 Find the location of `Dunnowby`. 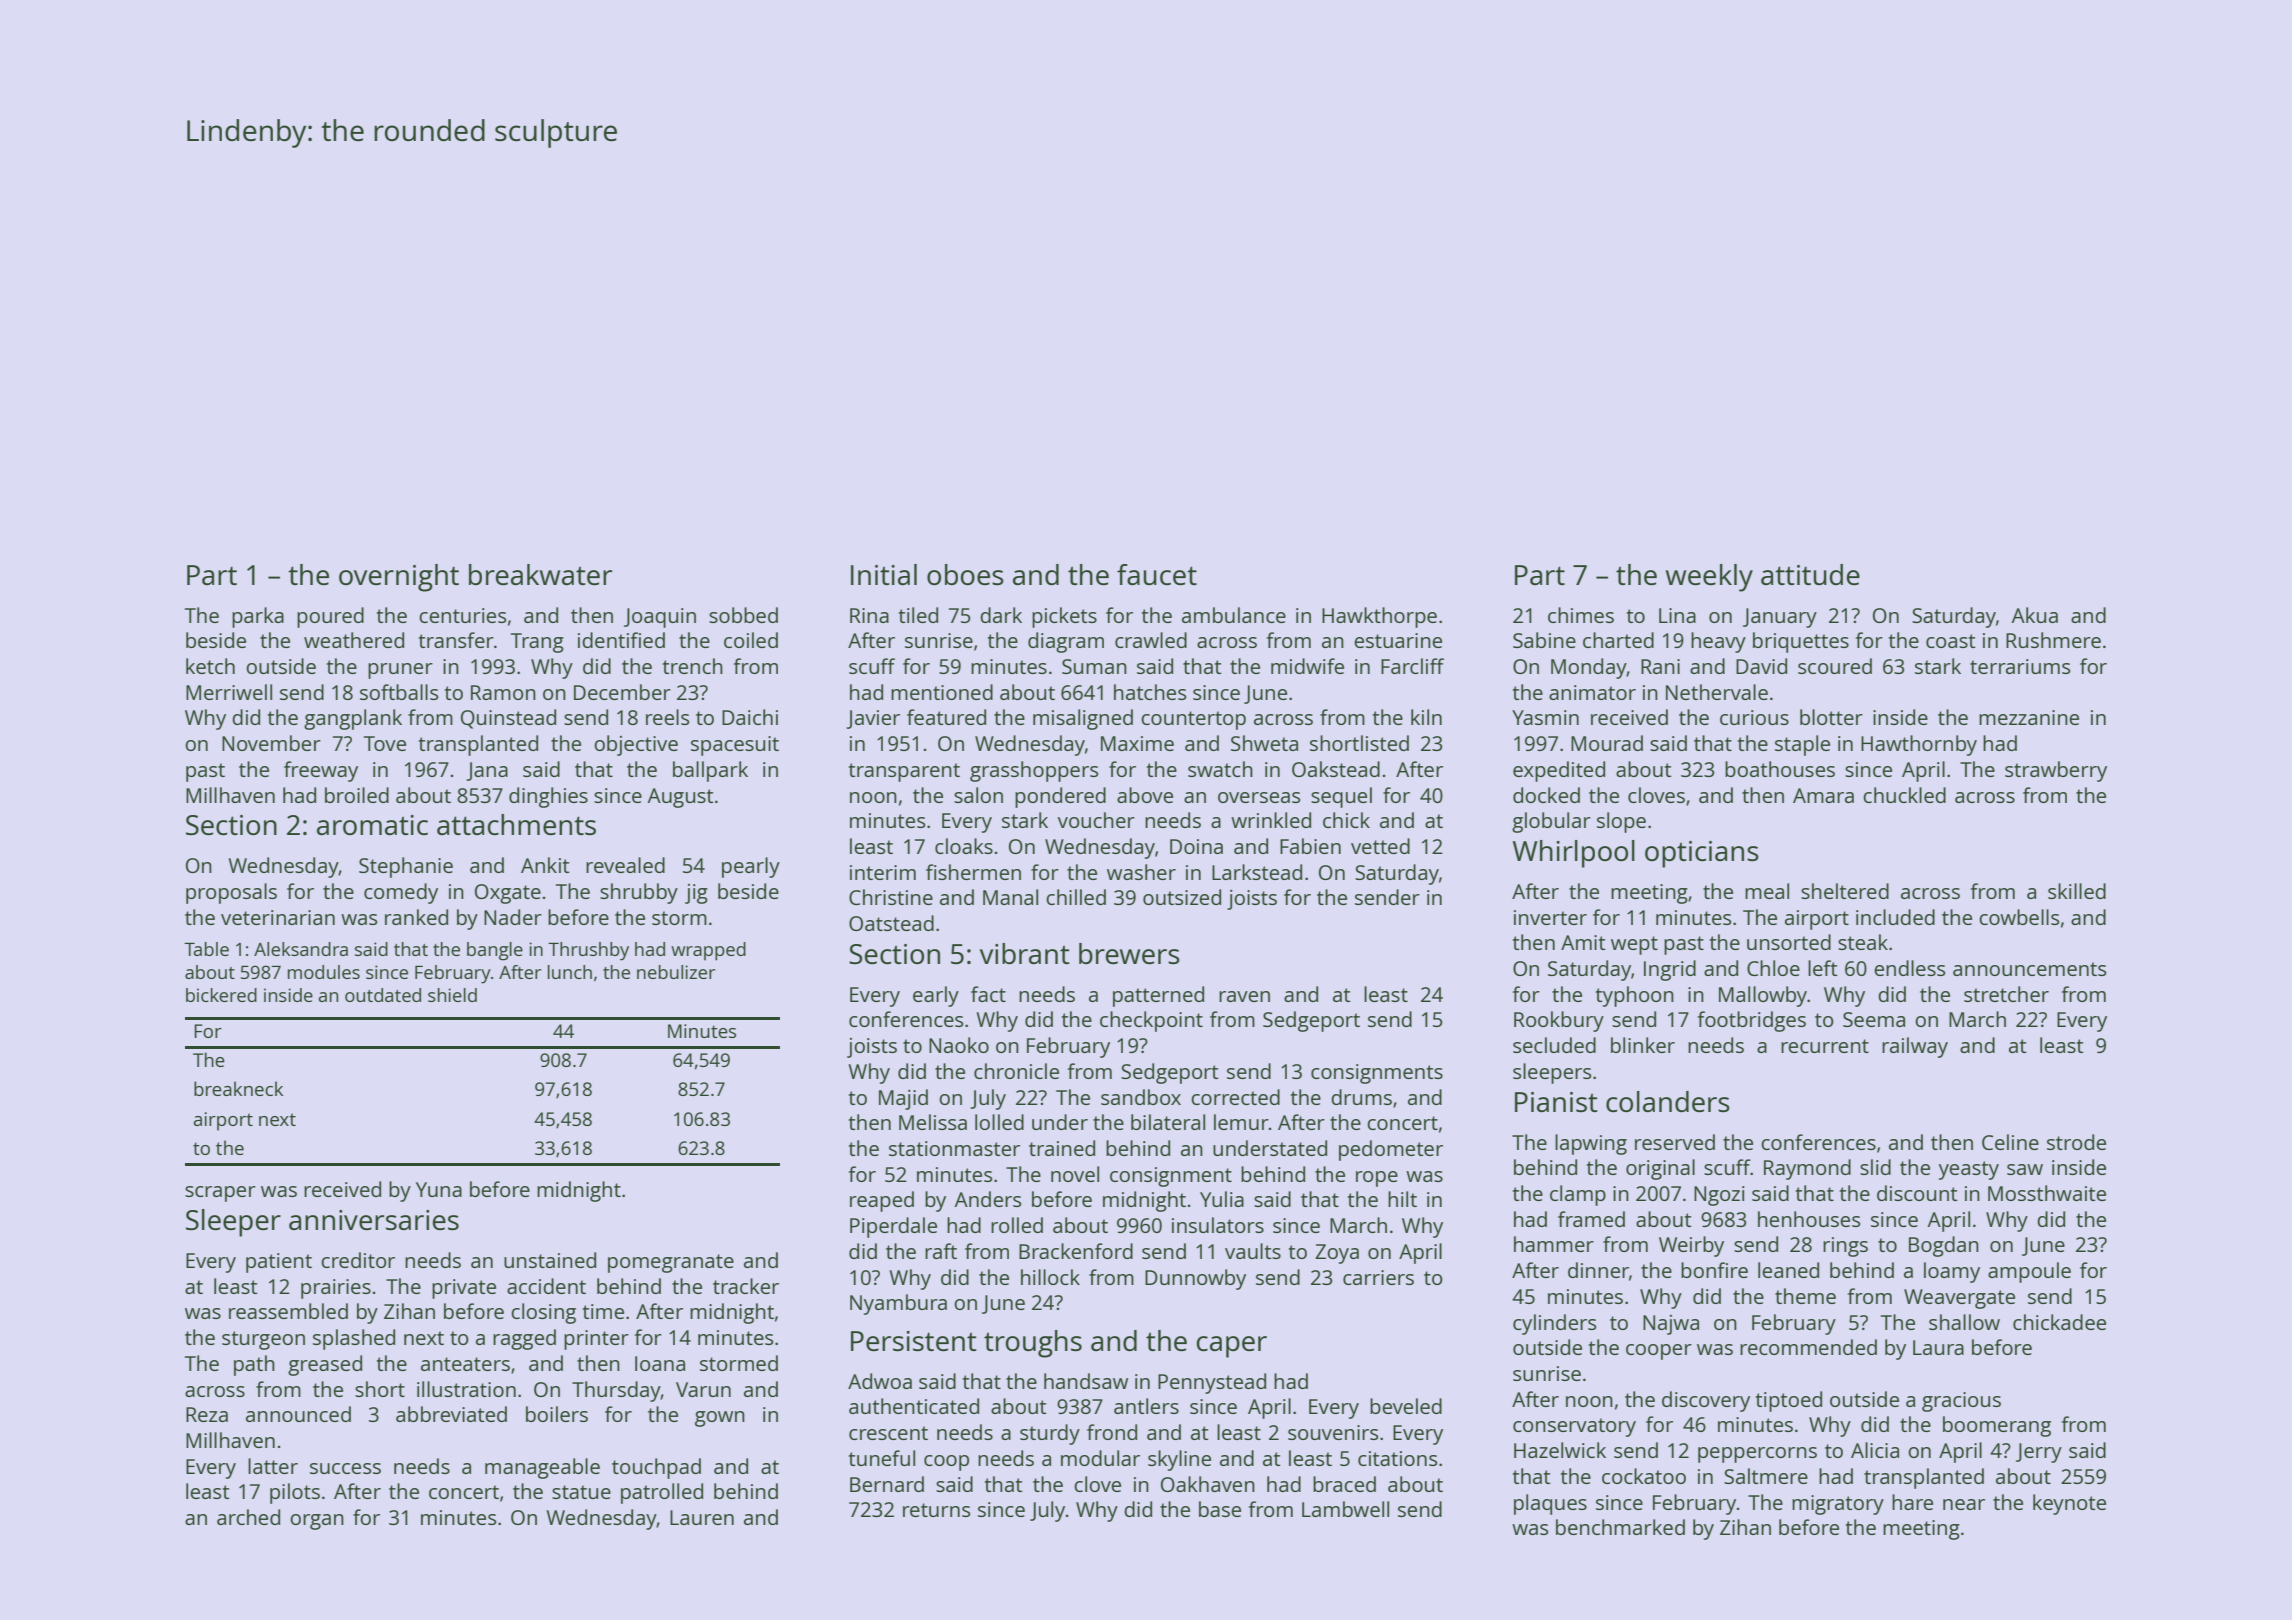

Dunnowby is located at coordinates (1195, 1279).
